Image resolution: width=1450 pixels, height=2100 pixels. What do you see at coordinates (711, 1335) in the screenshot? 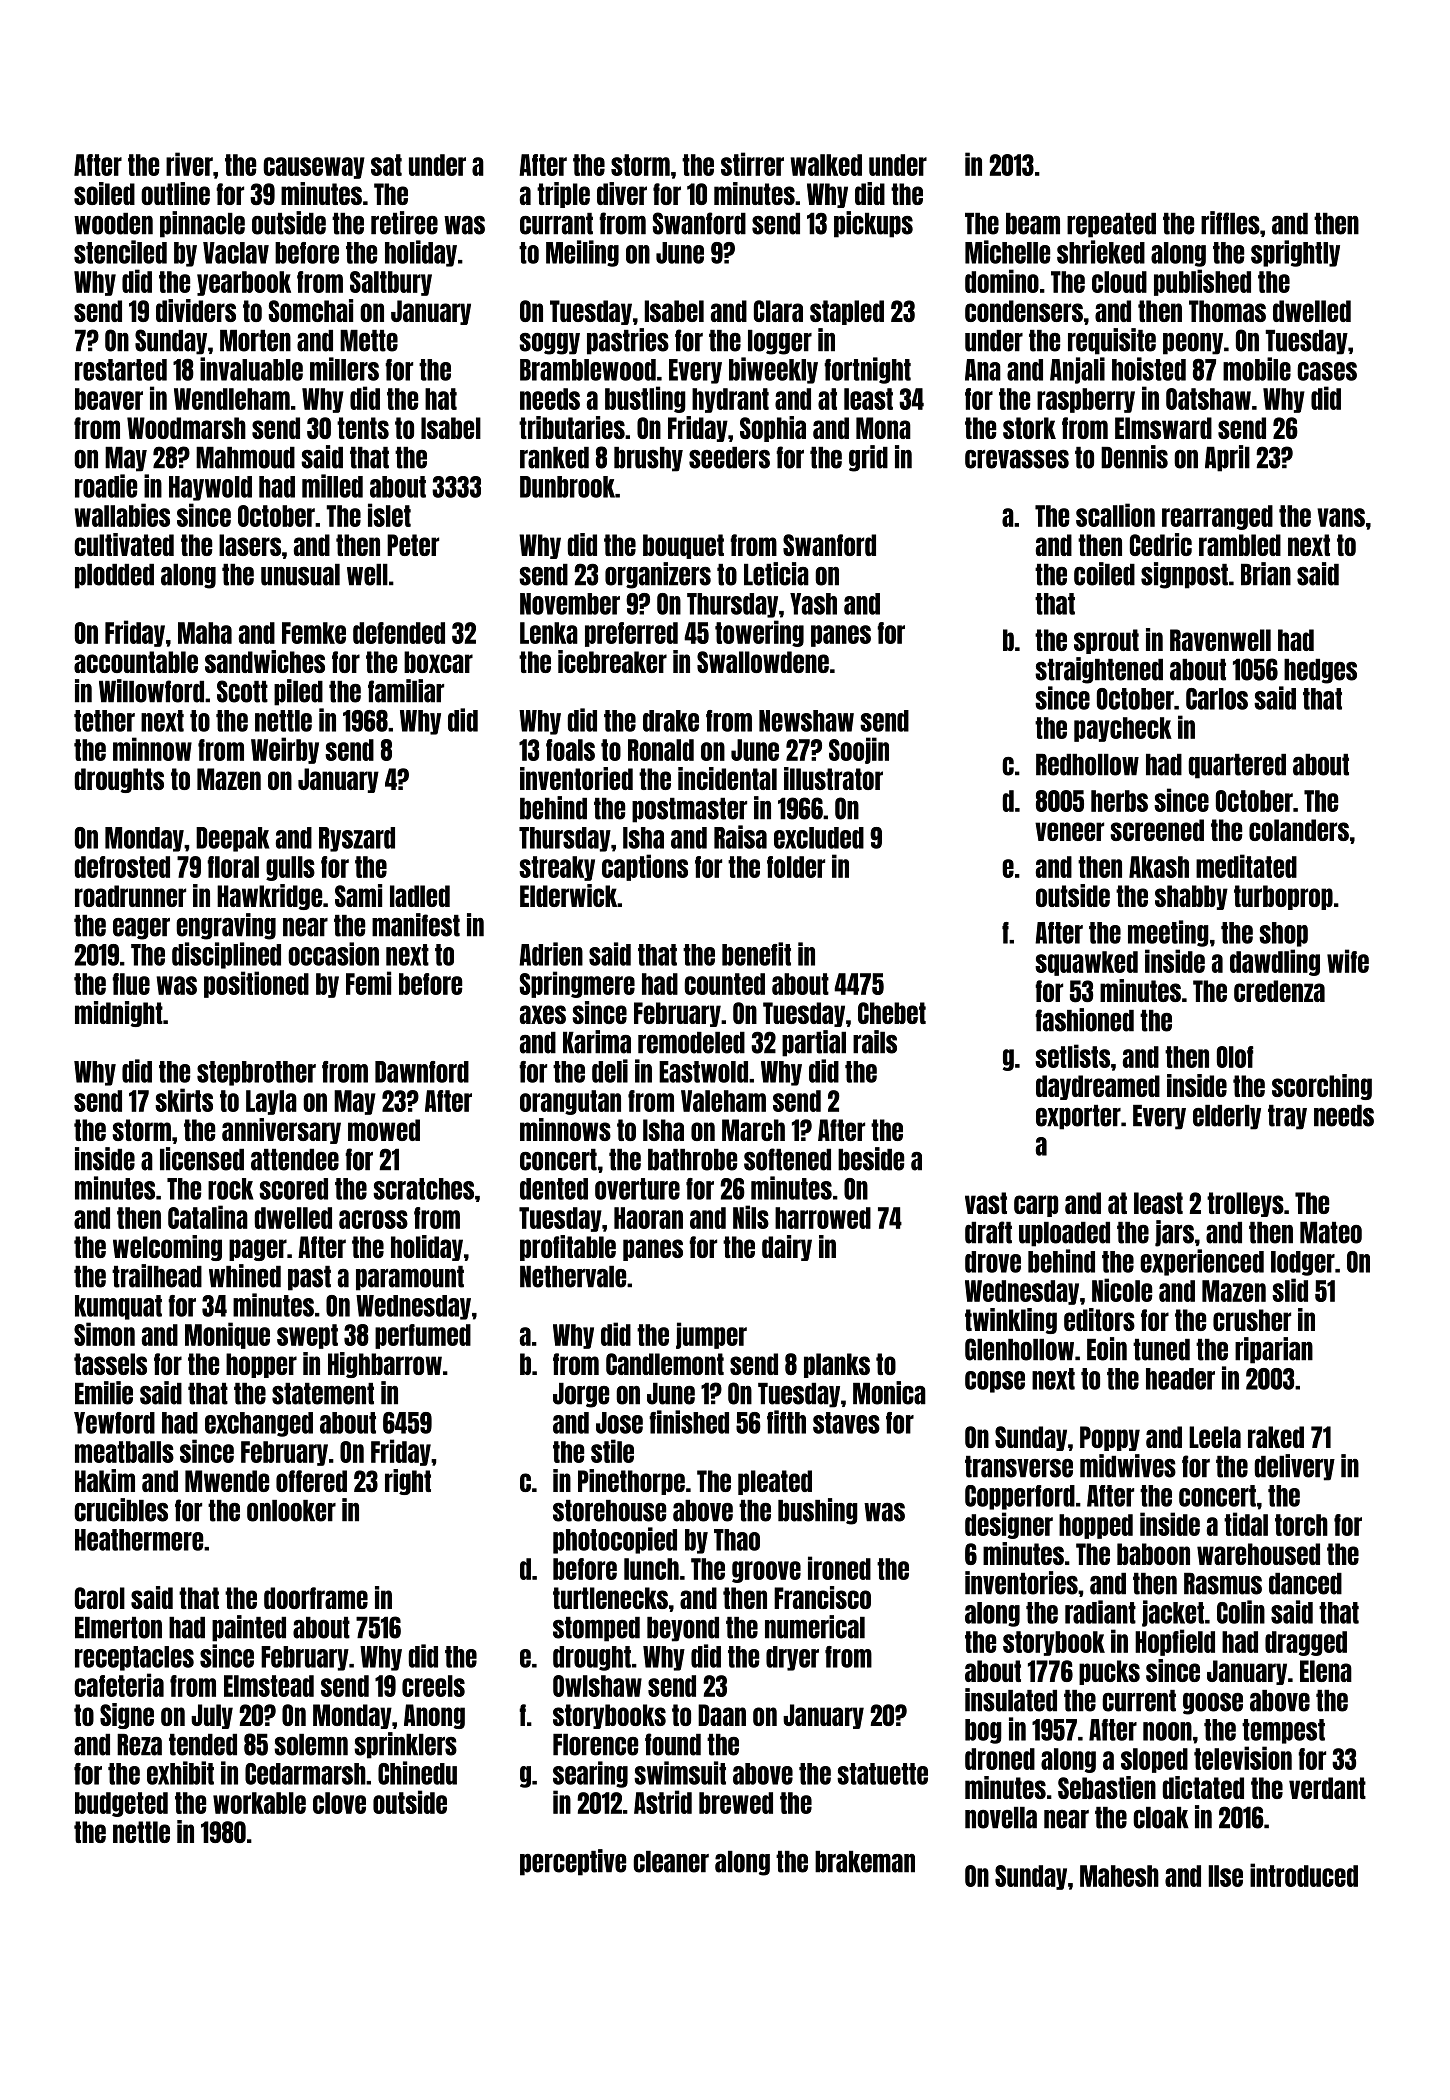
I see `jumper` at bounding box center [711, 1335].
